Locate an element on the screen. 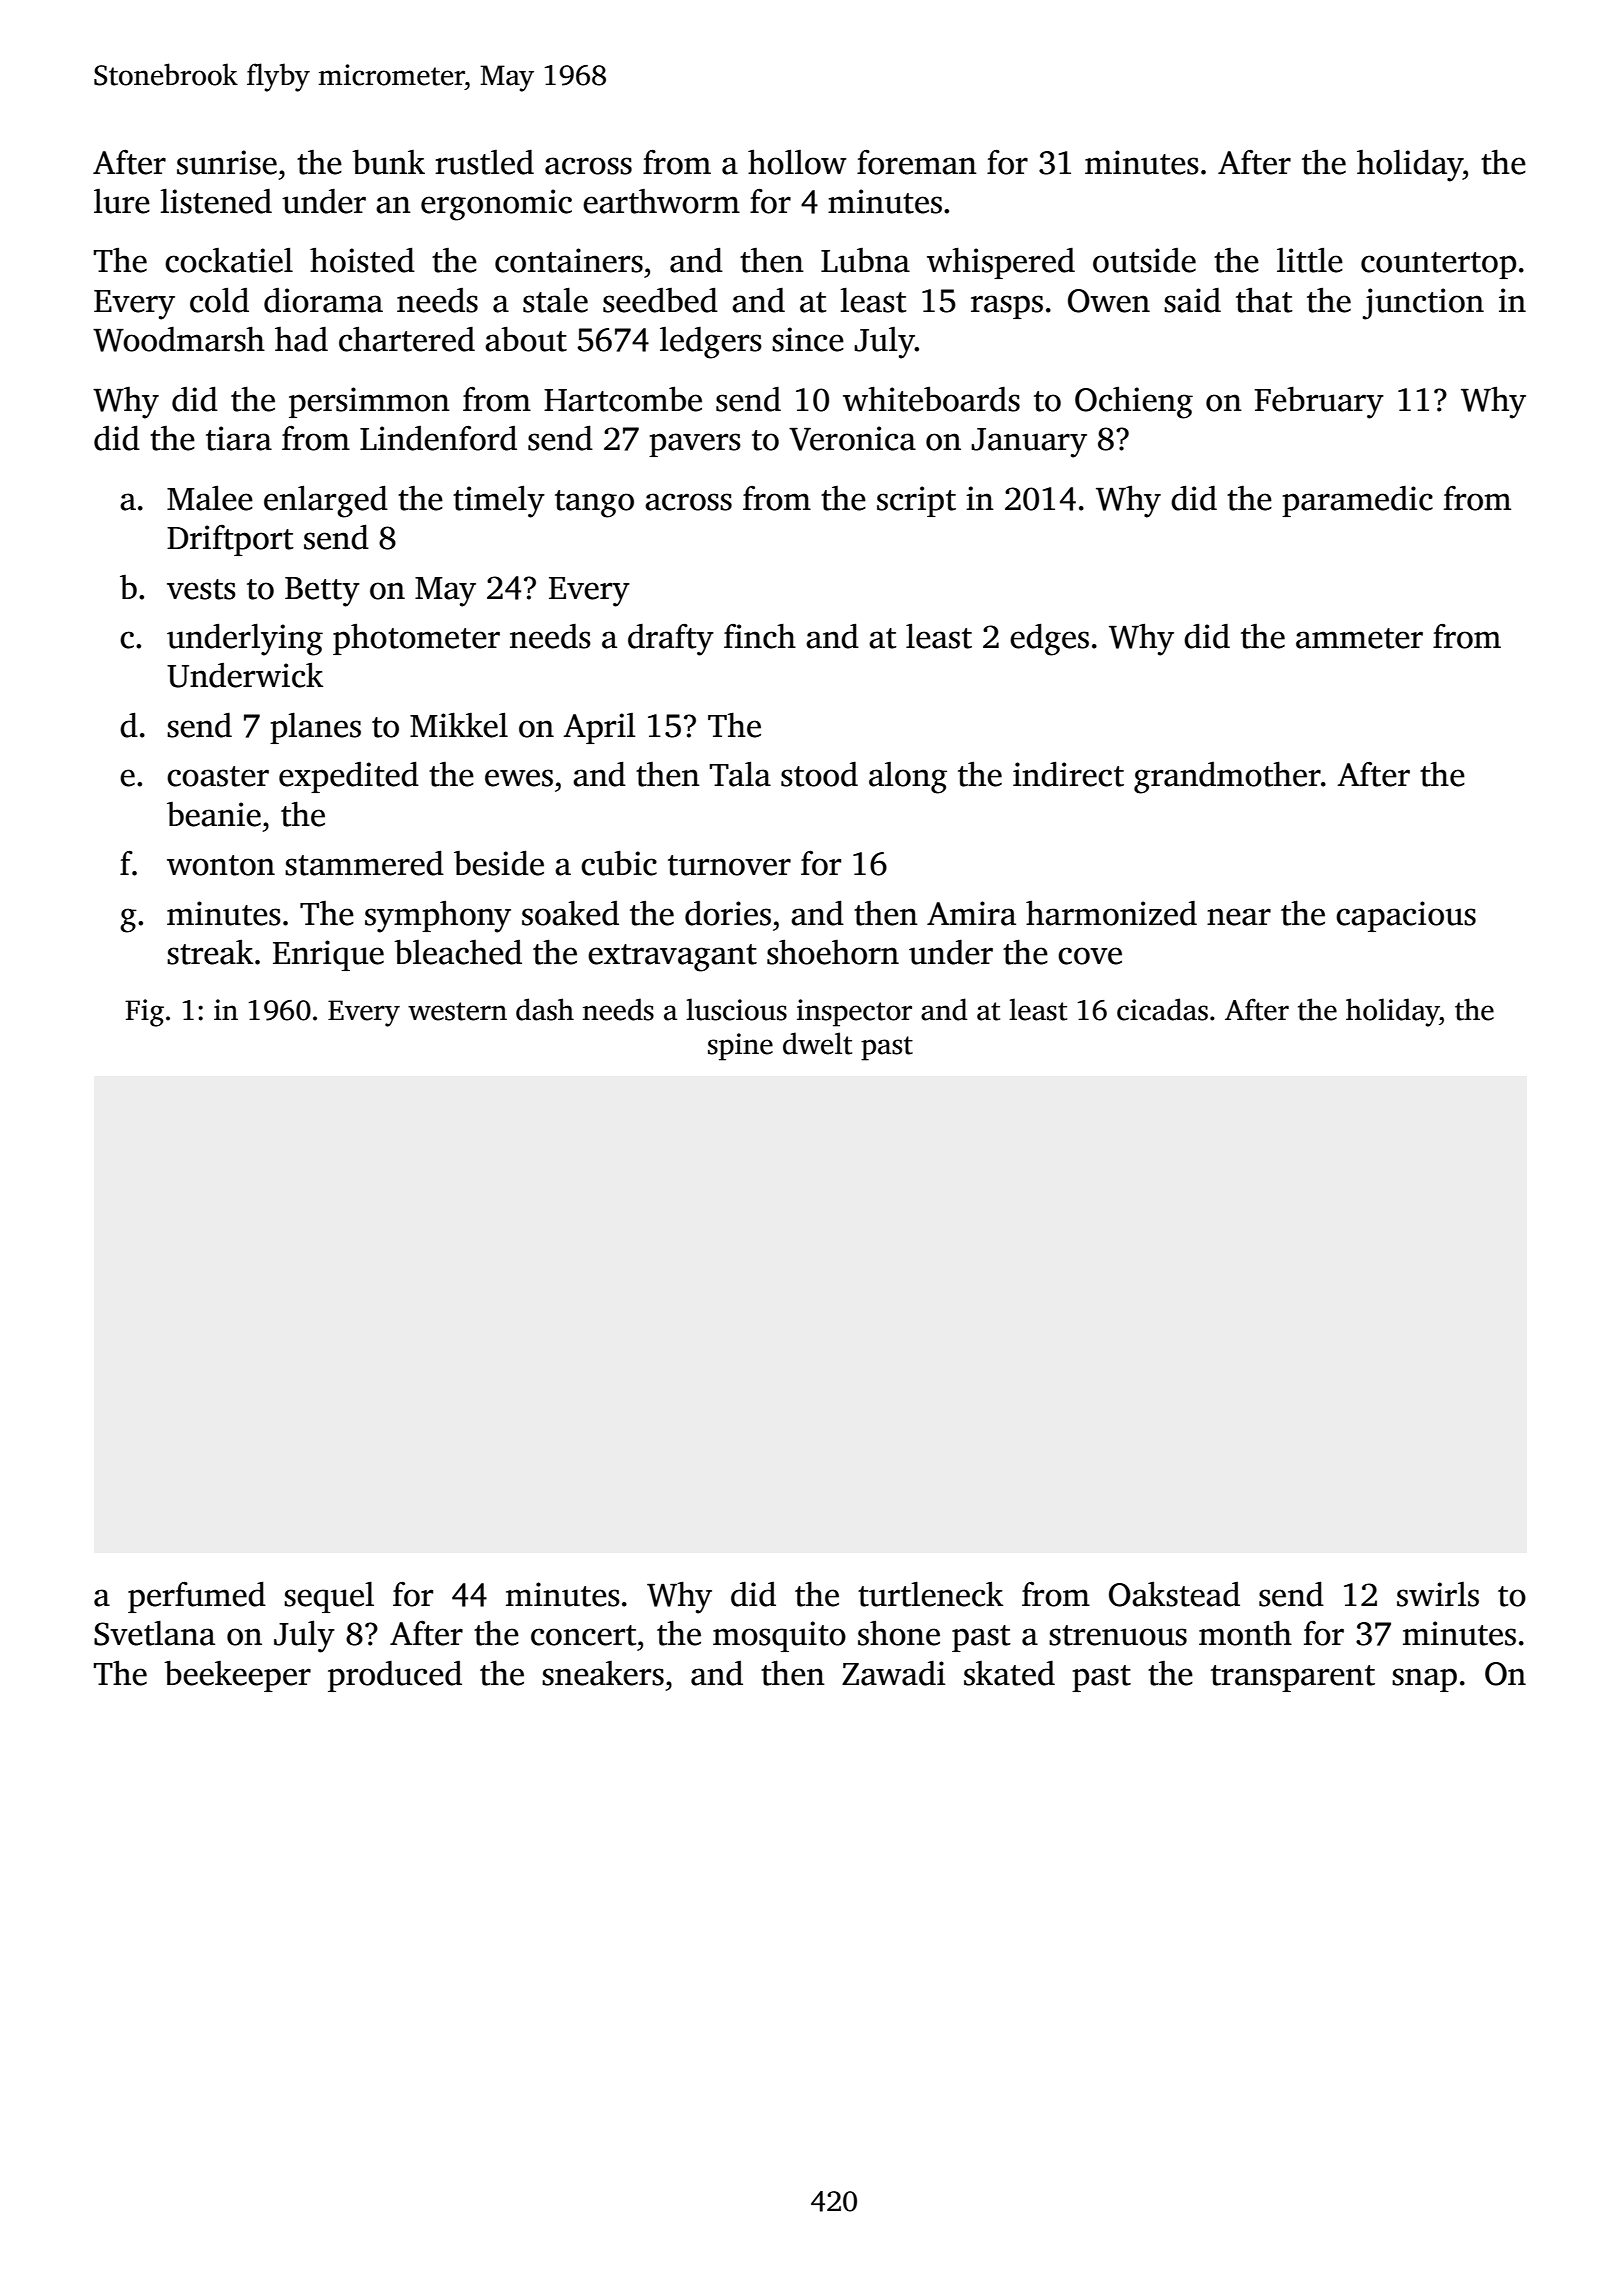 The width and height of the screenshot is (1620, 2292). dories is located at coordinates (728, 913).
